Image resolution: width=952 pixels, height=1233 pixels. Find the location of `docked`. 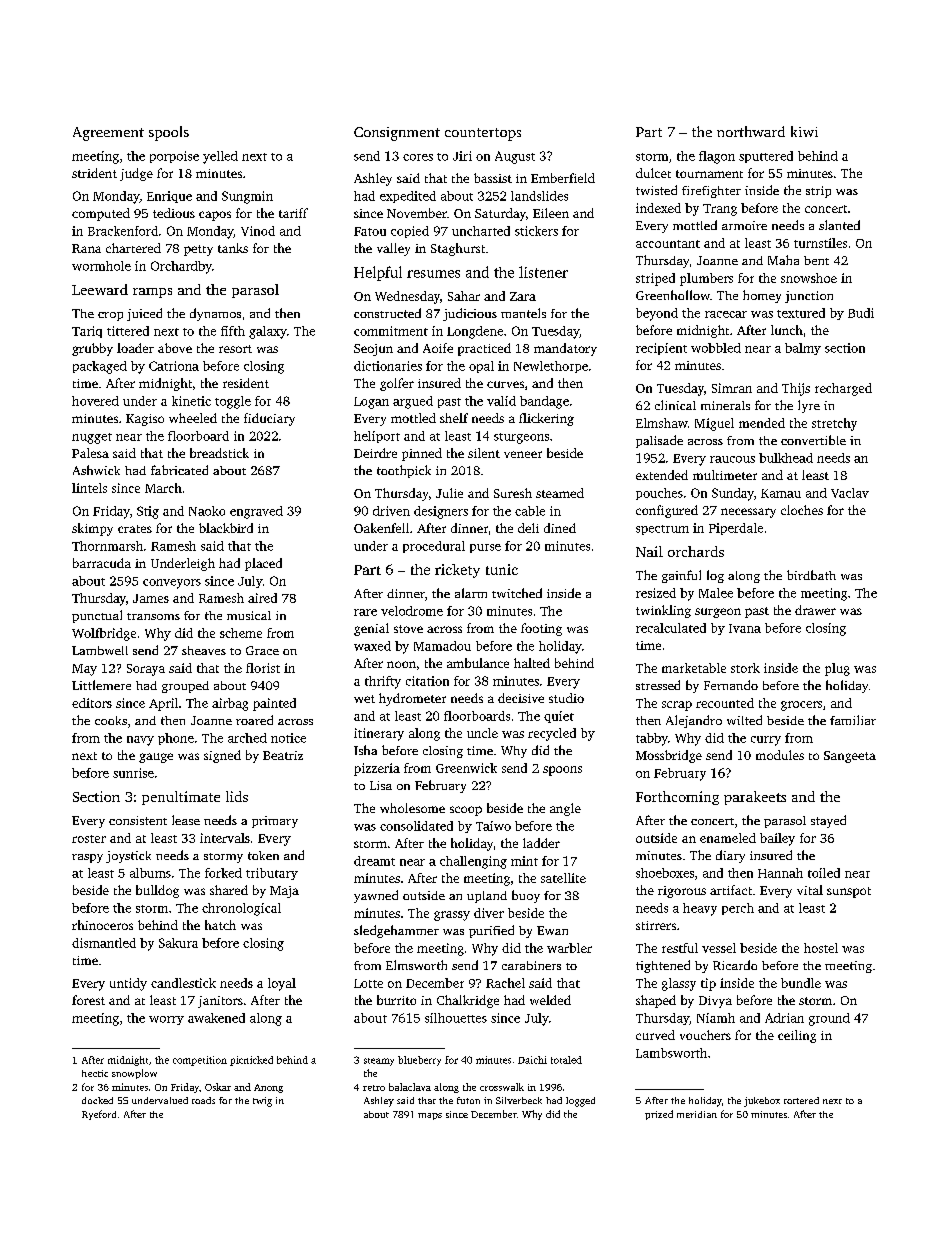

docked is located at coordinates (97, 1100).
